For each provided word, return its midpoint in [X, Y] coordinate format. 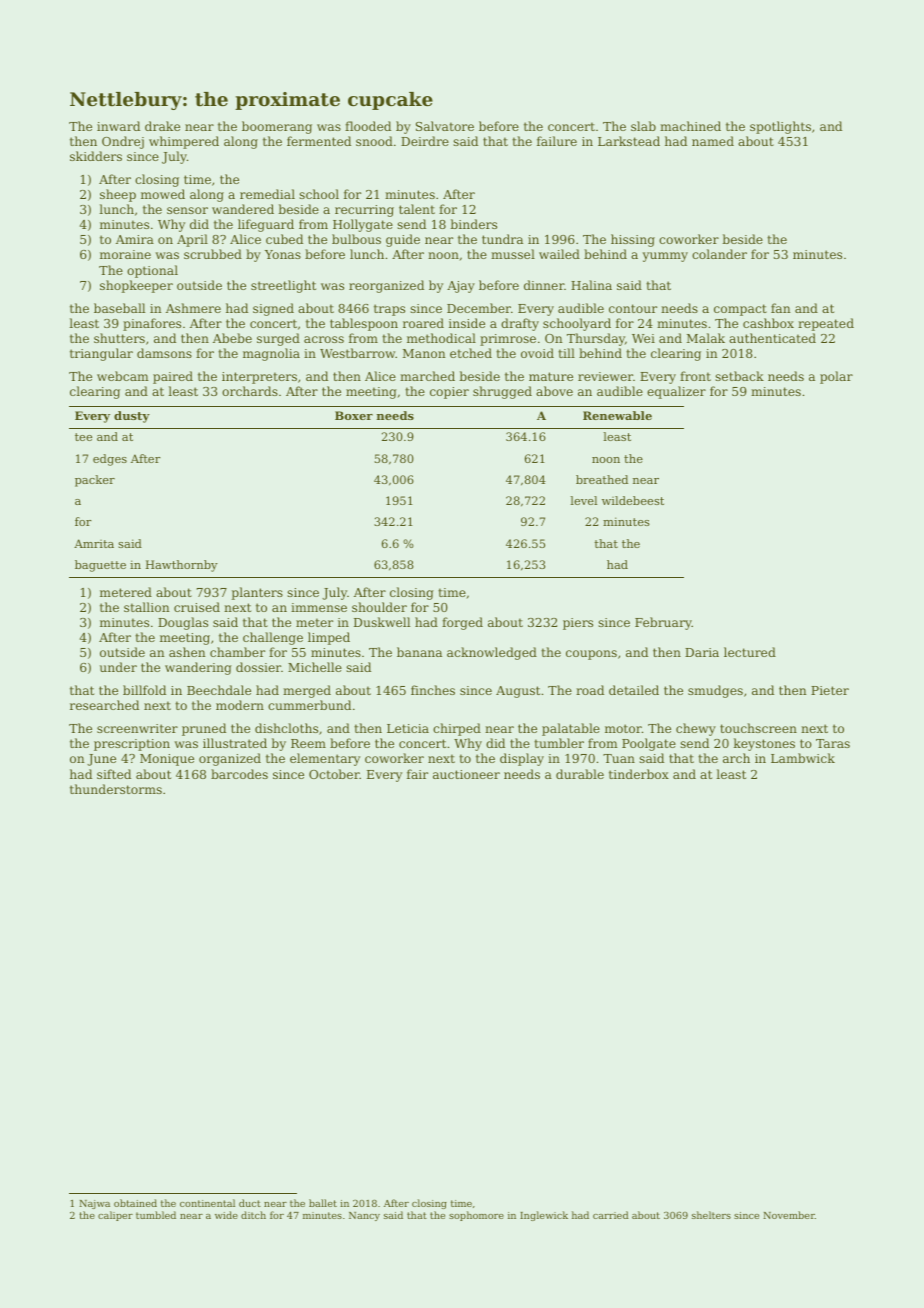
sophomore [476, 1216]
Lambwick [803, 758]
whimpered [184, 142]
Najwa [94, 1204]
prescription [132, 745]
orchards [250, 391]
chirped [457, 729]
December [479, 308]
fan [781, 308]
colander [719, 254]
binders [473, 224]
